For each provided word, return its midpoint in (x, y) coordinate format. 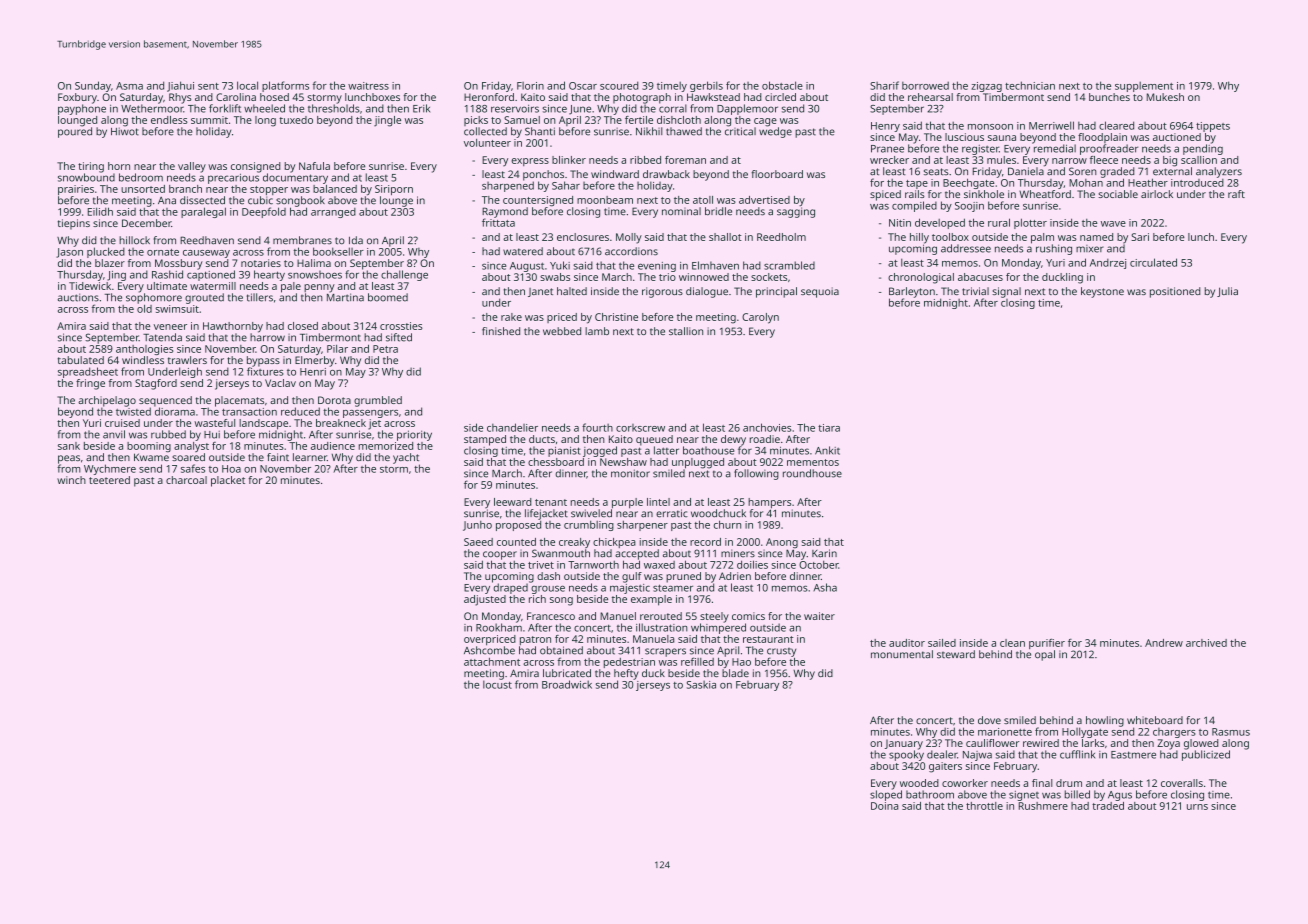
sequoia (820, 292)
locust (497, 684)
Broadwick (567, 684)
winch (71, 480)
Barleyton (912, 292)
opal (1045, 655)
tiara (829, 428)
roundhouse (812, 473)
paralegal (203, 212)
